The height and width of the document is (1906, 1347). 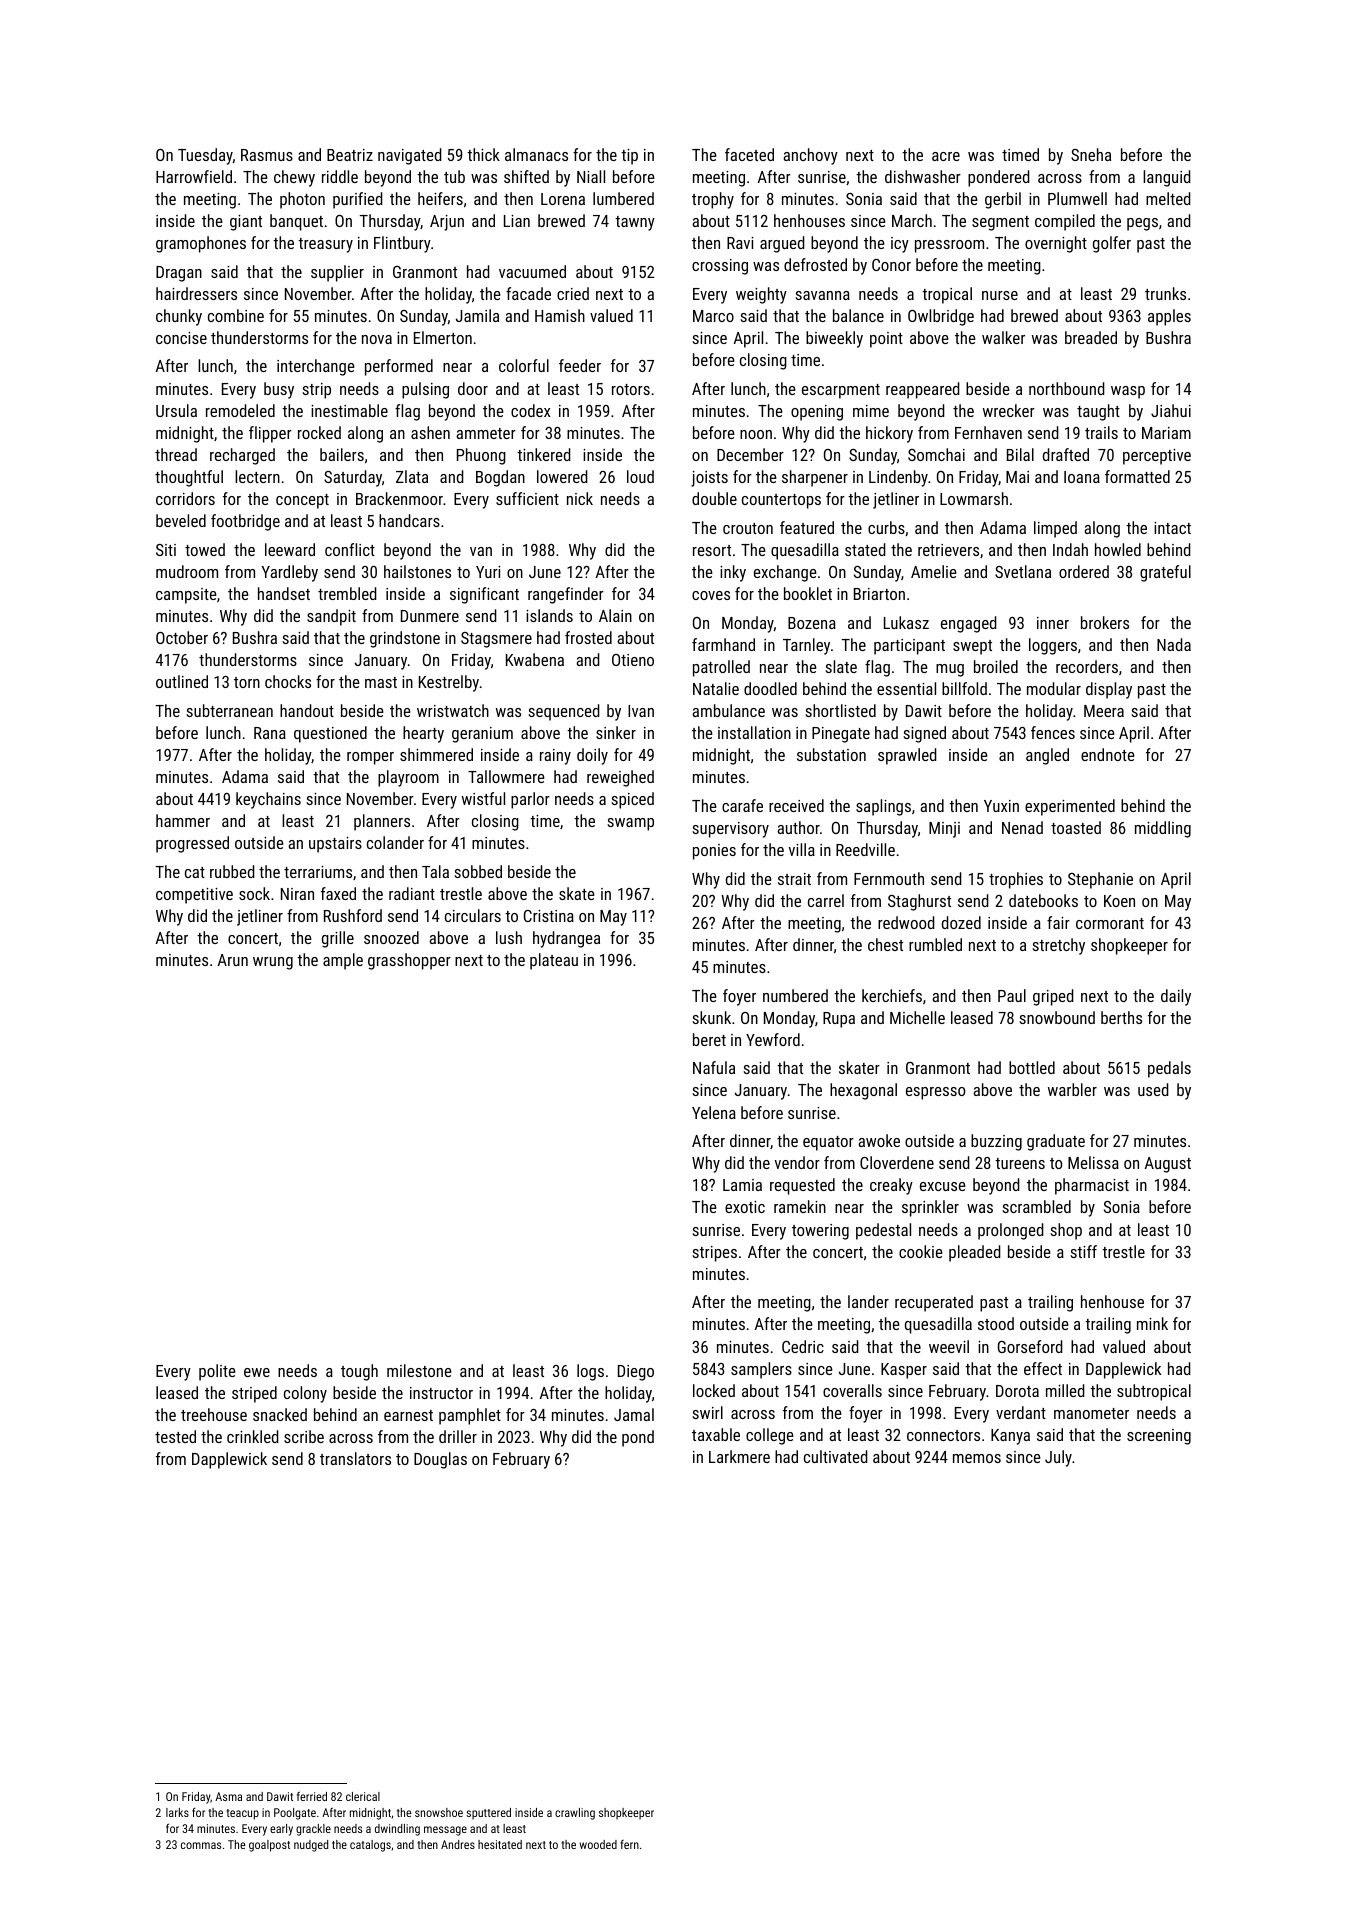 What do you see at coordinates (1091, 1413) in the document?
I see `manometer` at bounding box center [1091, 1413].
